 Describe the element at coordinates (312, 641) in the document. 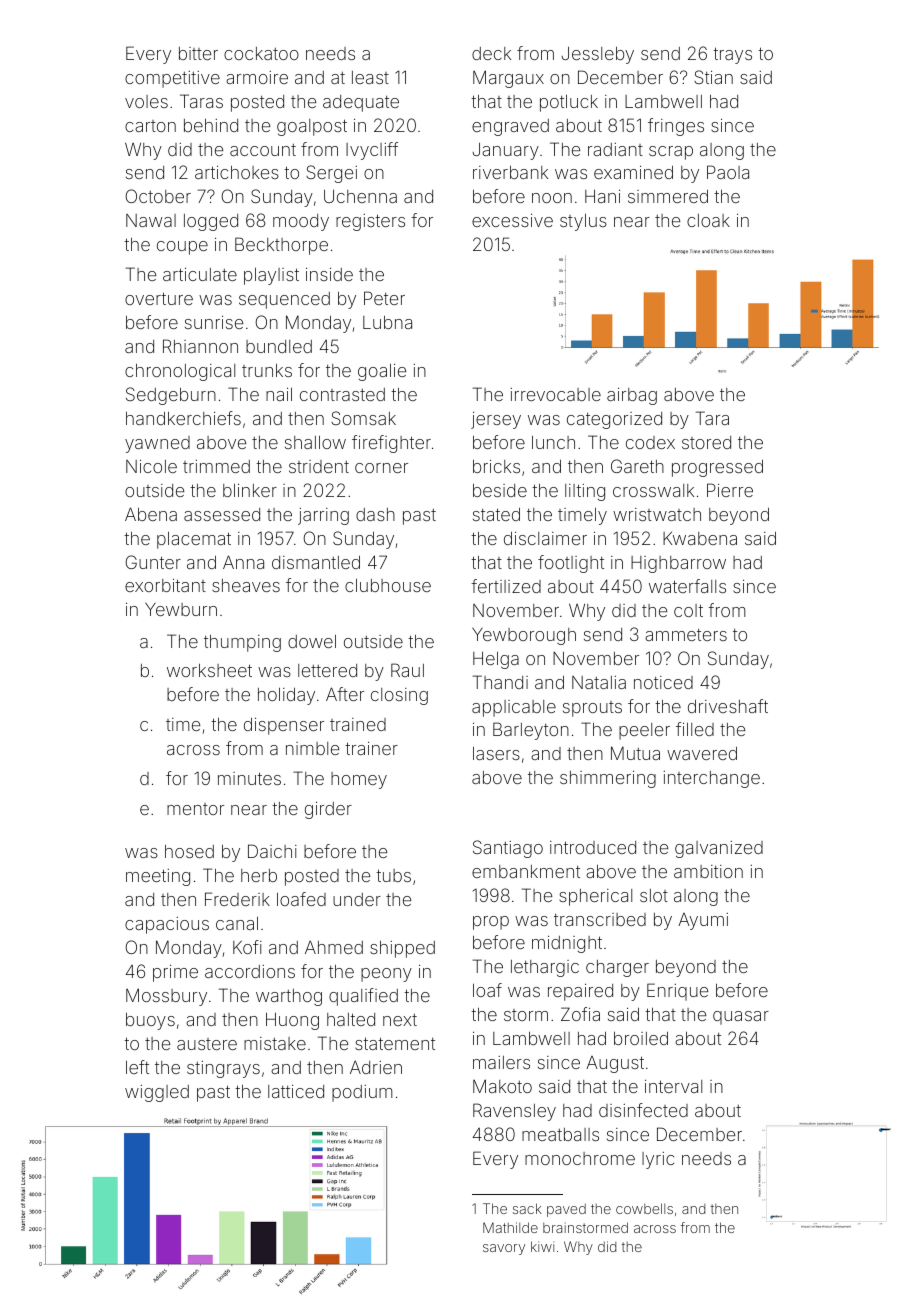

I see `dowel` at that location.
